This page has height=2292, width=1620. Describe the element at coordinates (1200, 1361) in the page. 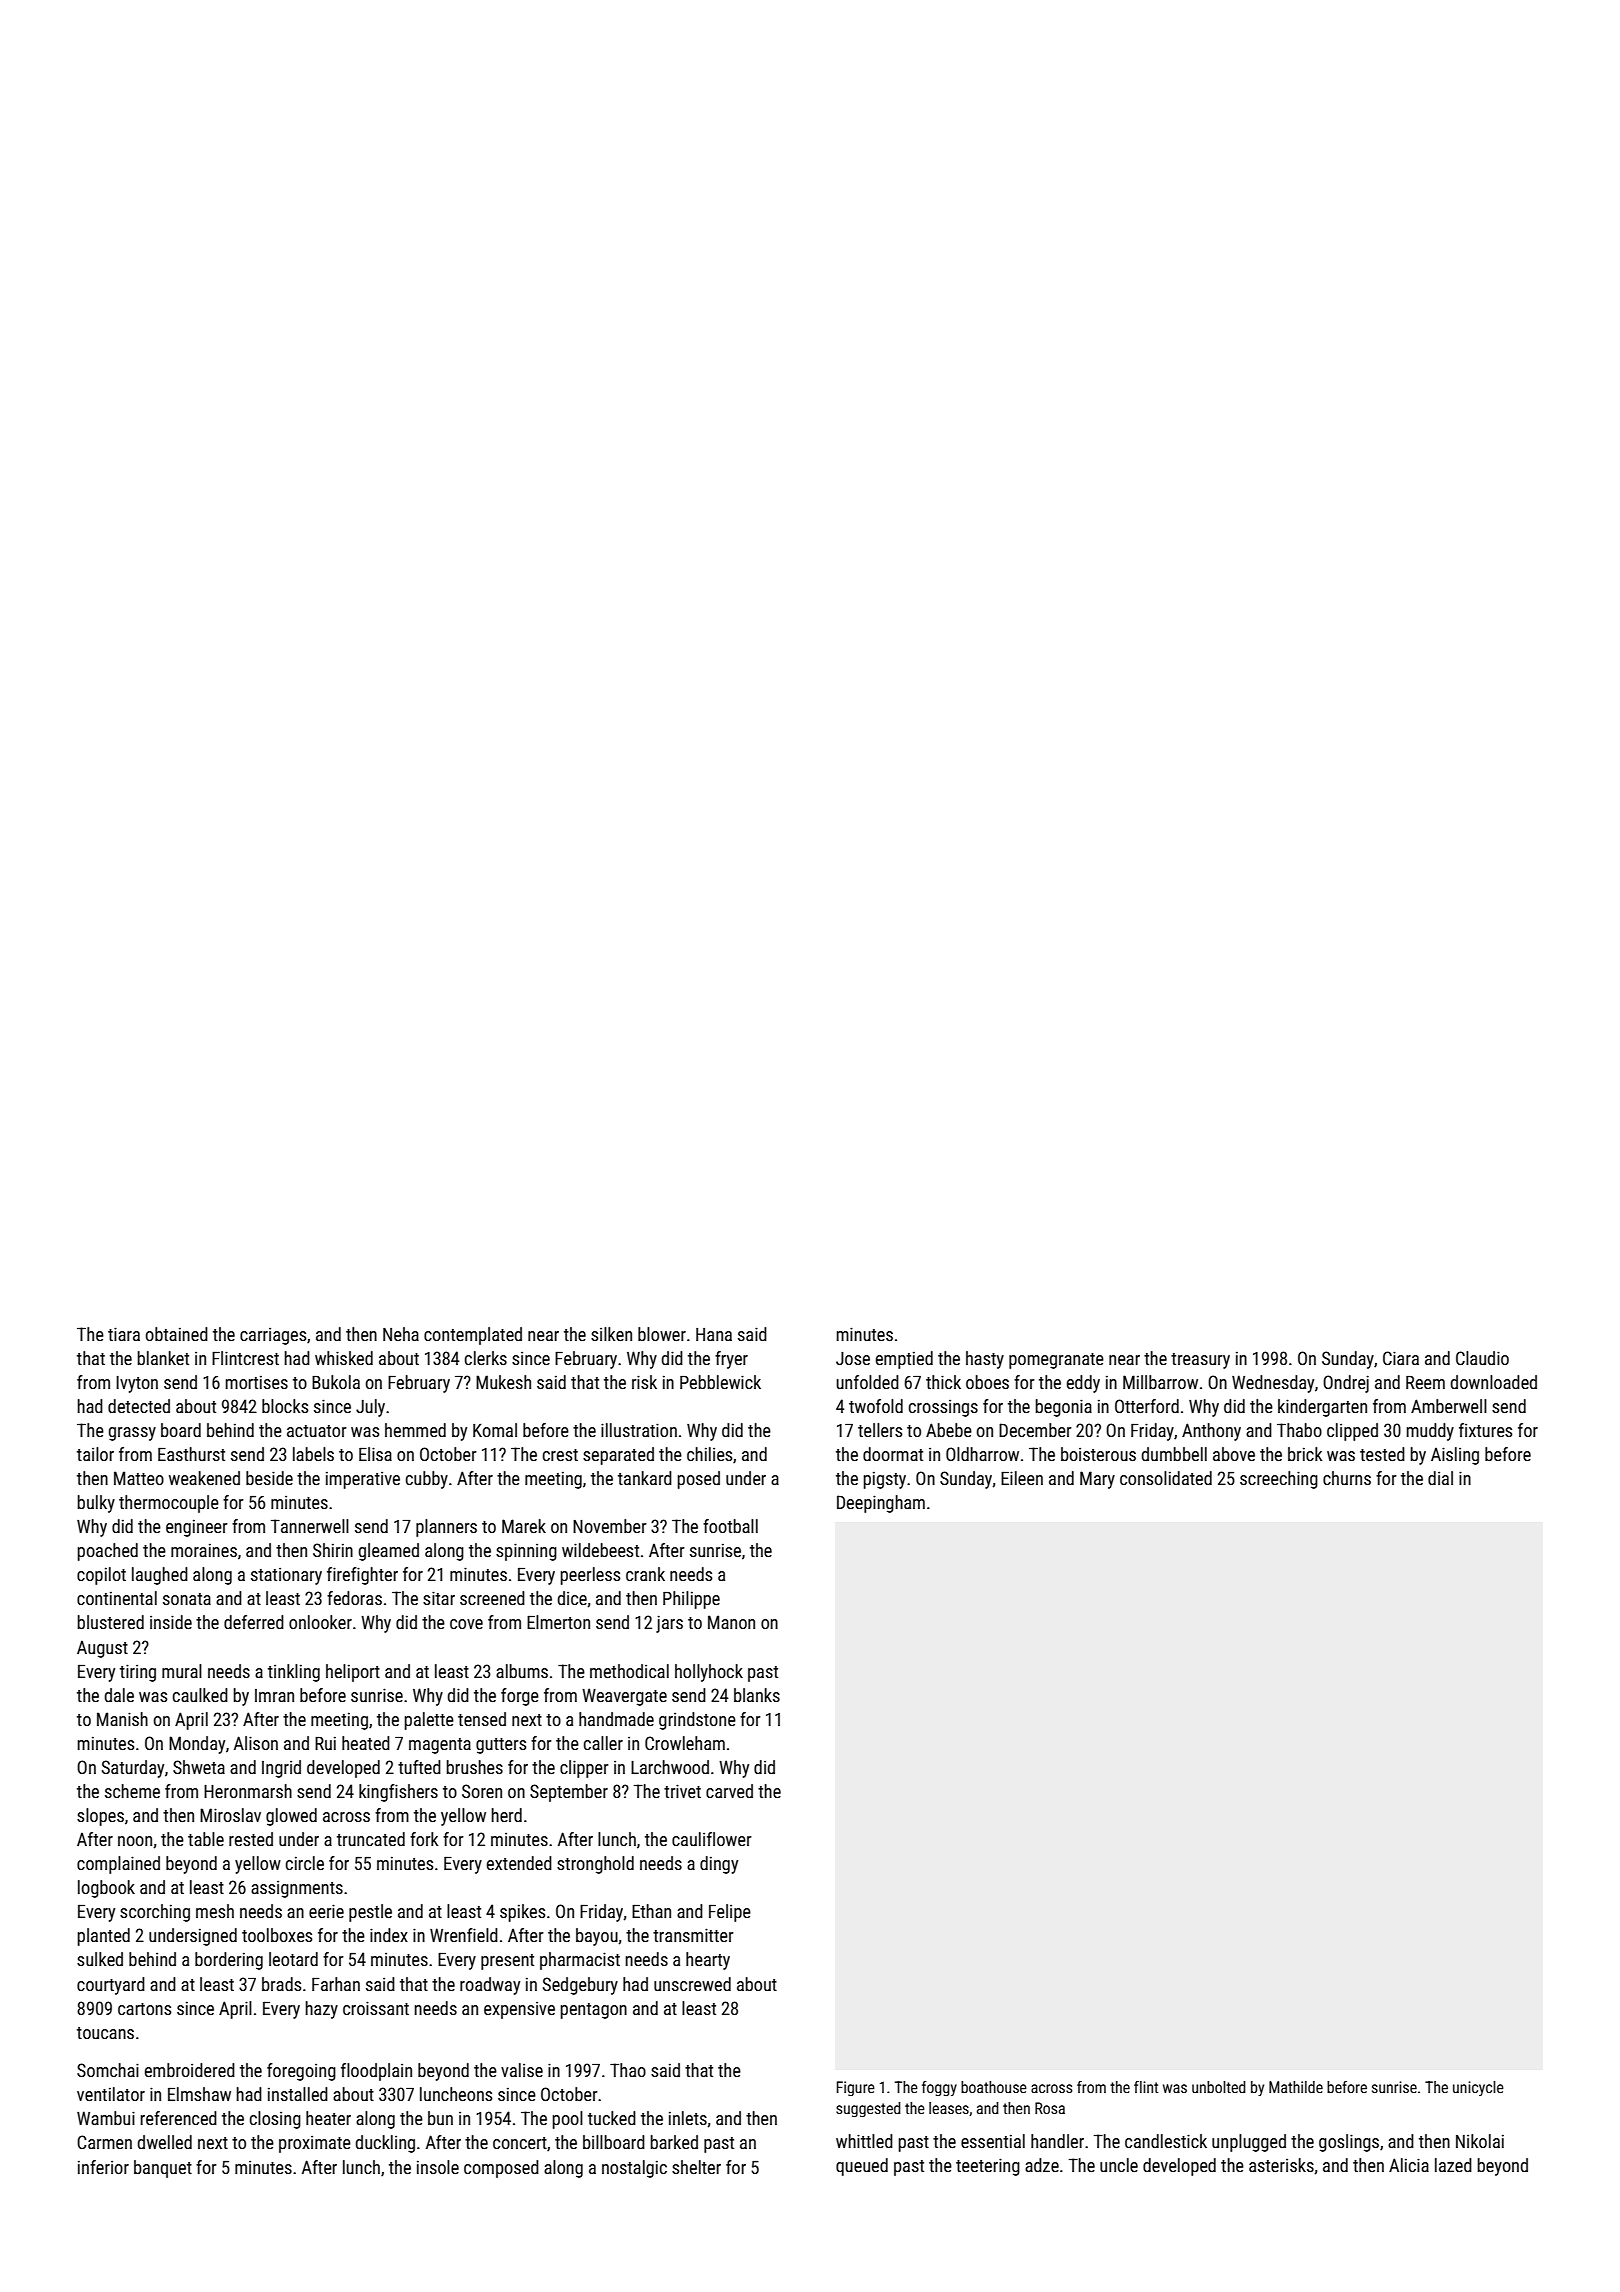

I see `treasury` at that location.
